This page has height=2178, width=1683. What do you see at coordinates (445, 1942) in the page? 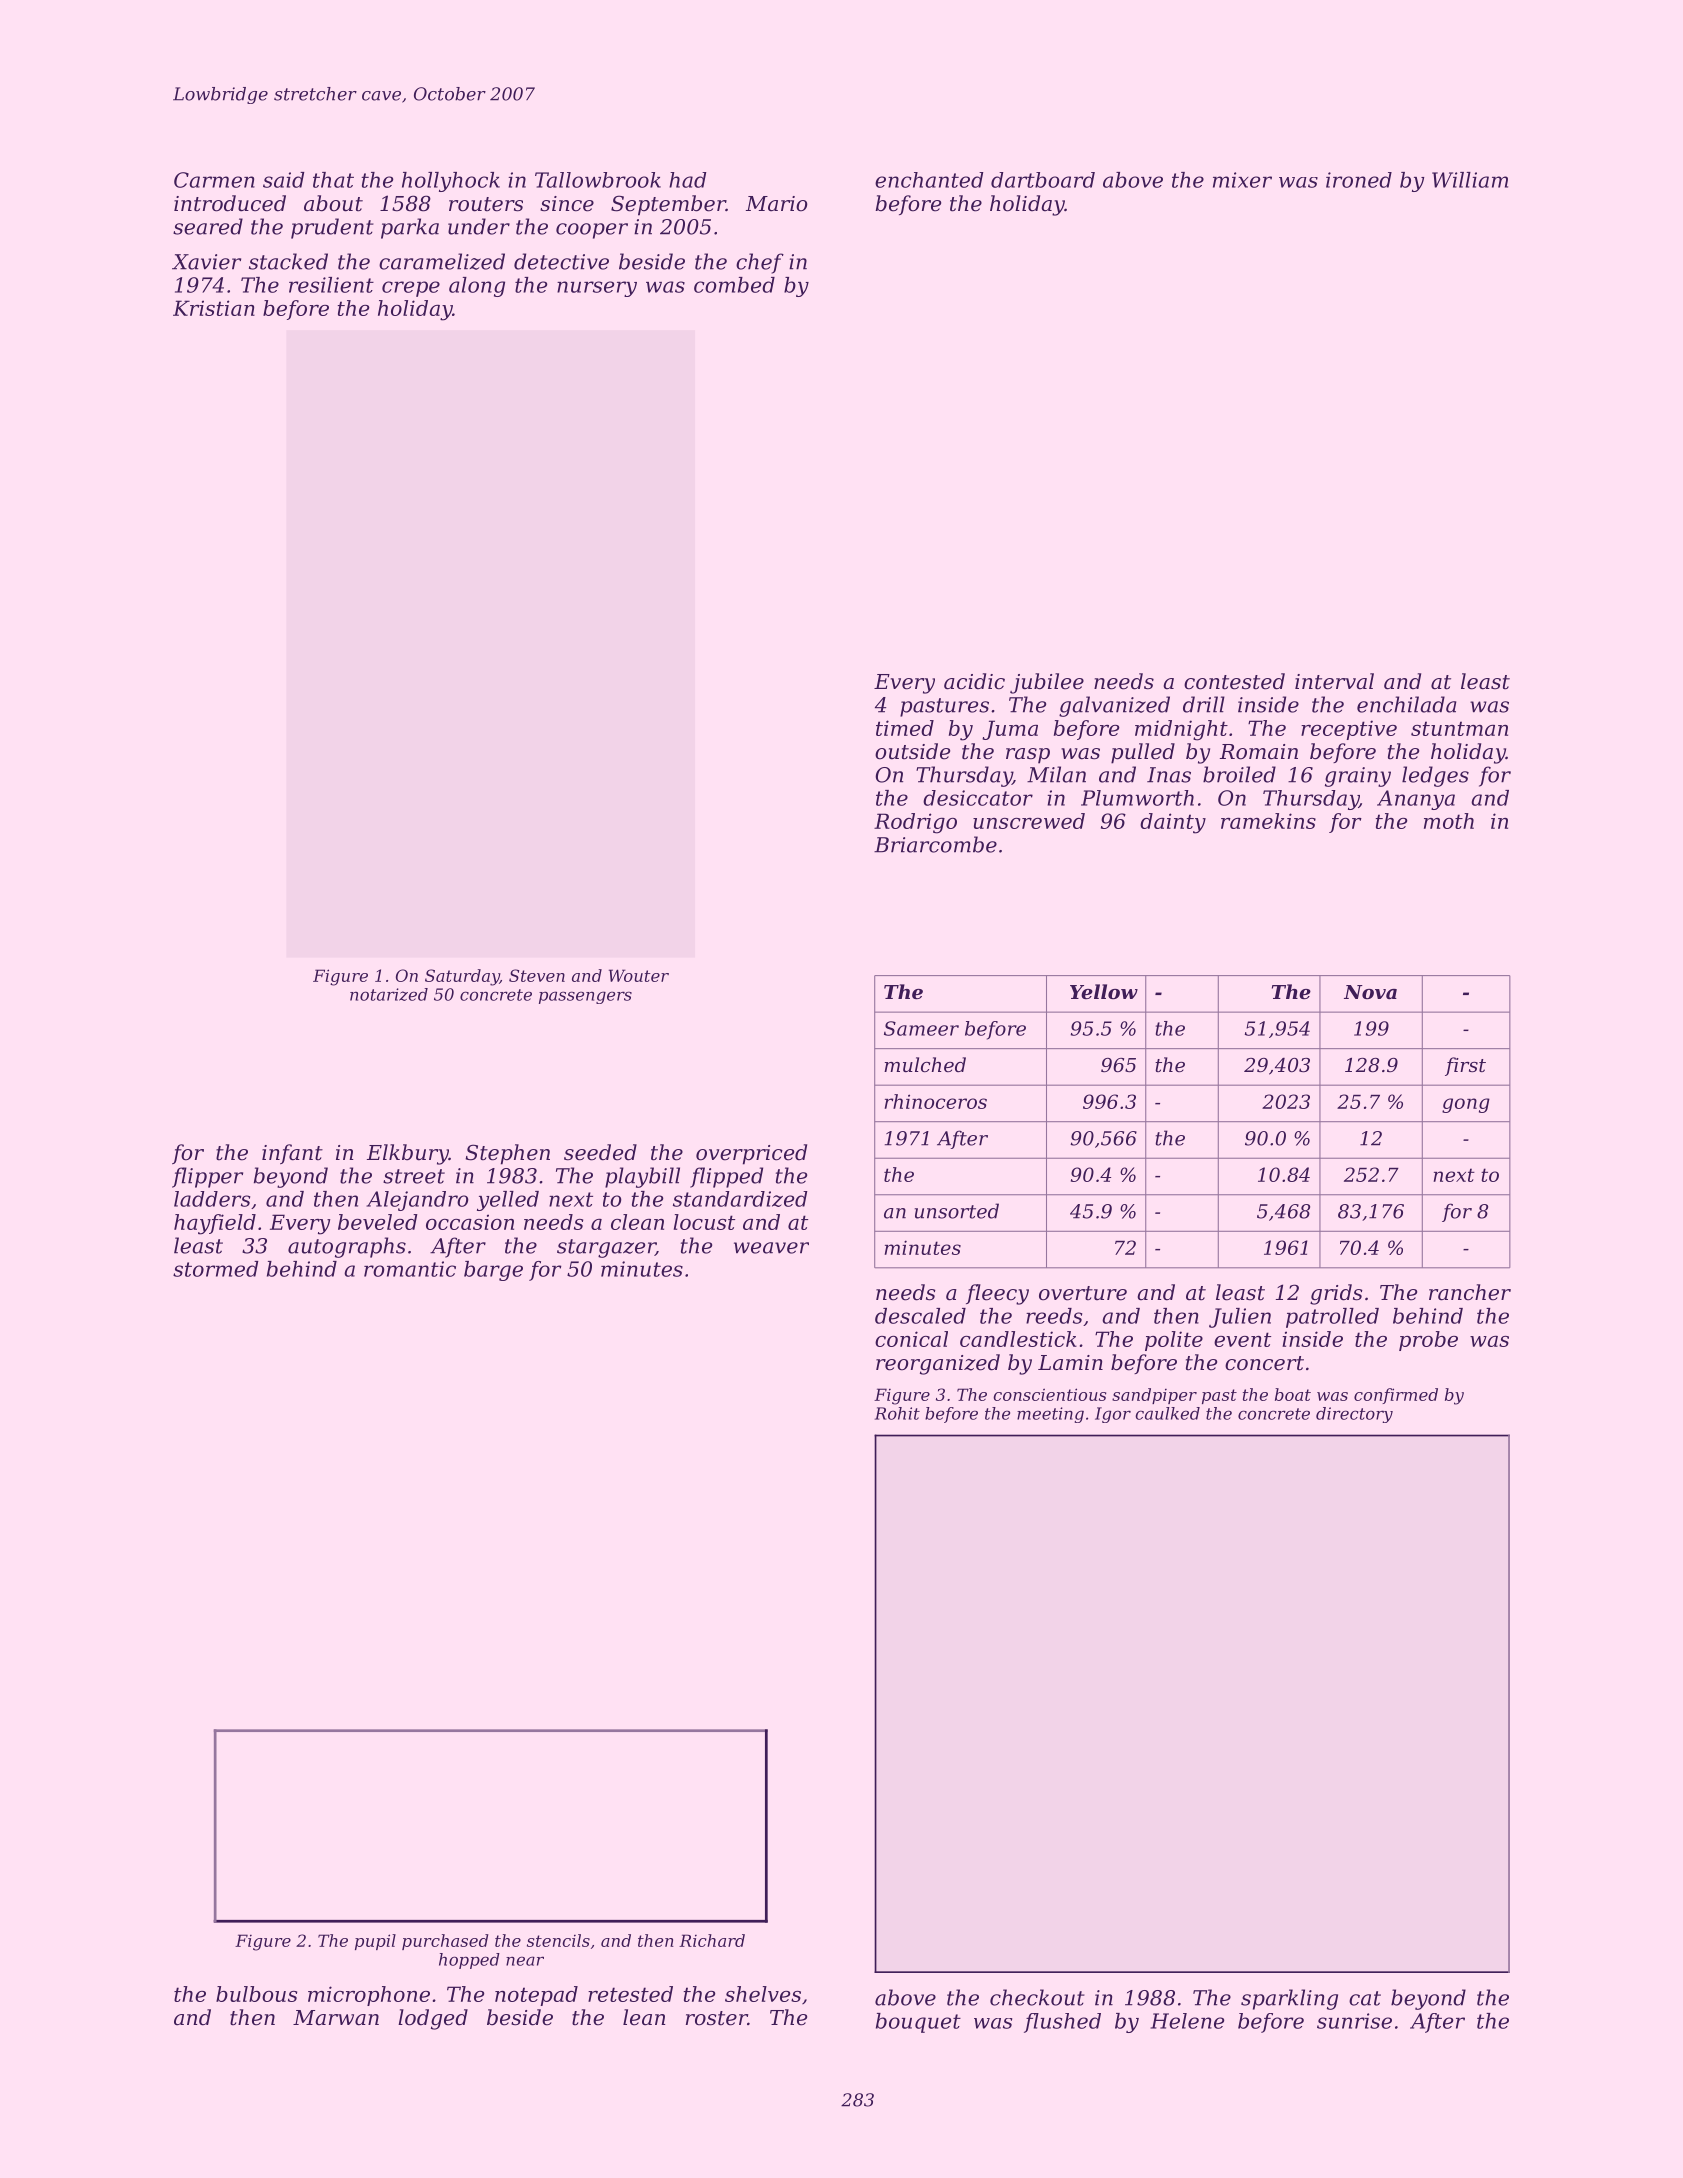
I see `purchased` at bounding box center [445, 1942].
